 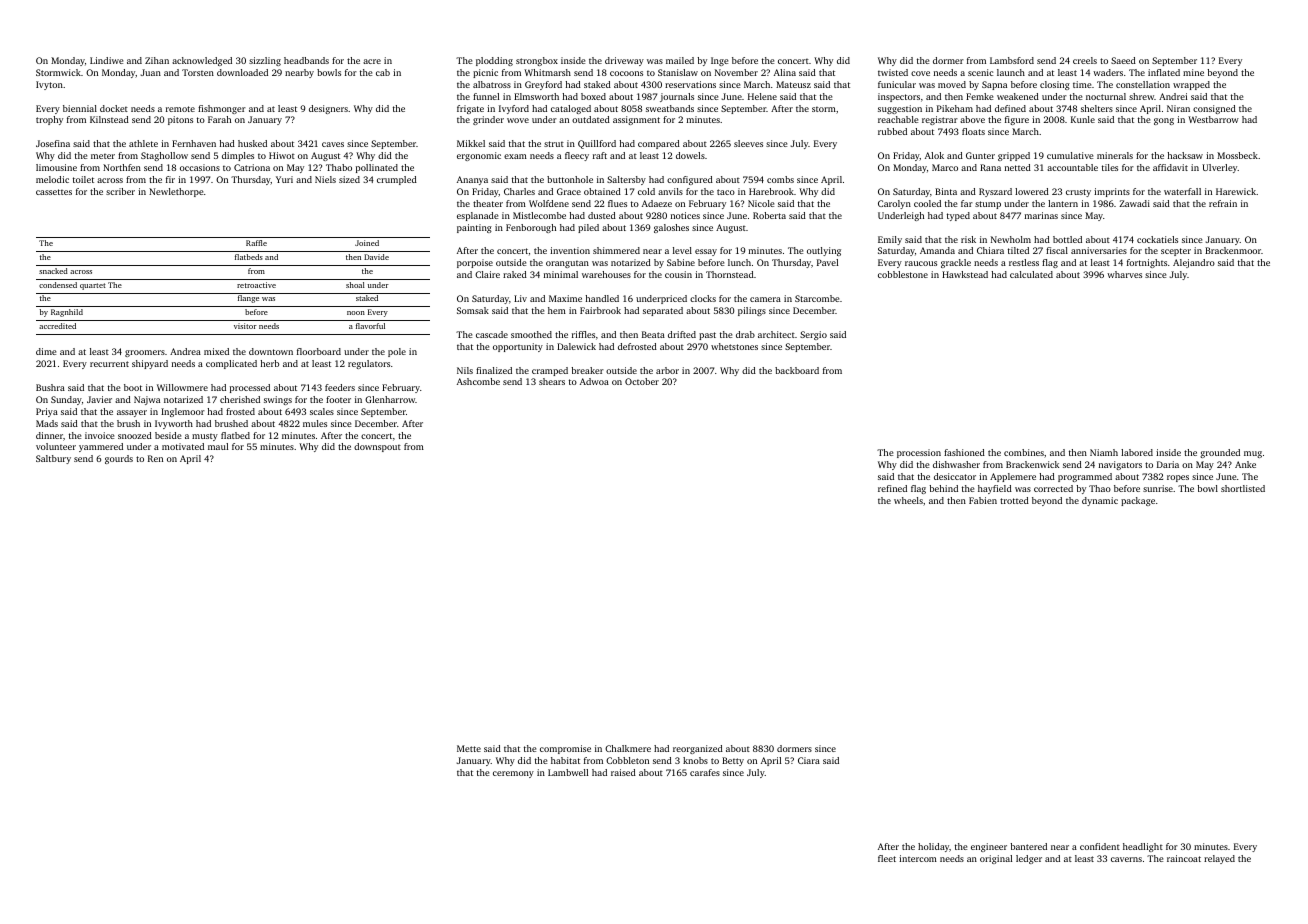 I want to click on fleet, so click(x=887, y=858).
